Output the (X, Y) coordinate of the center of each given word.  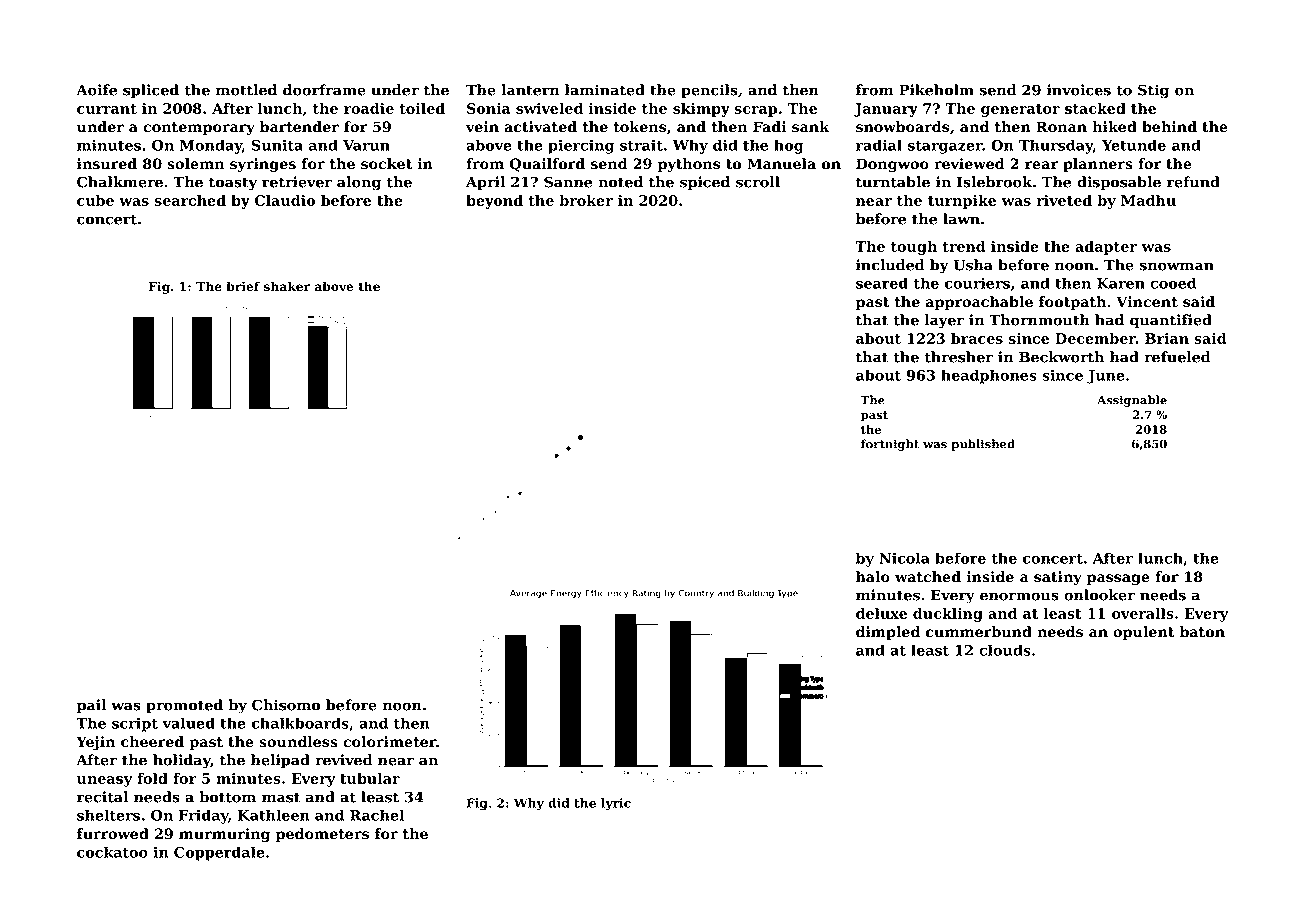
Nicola (904, 558)
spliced (151, 91)
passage (1118, 580)
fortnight (890, 445)
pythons (689, 165)
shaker (287, 286)
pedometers (322, 835)
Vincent (1147, 302)
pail (91, 706)
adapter (1106, 248)
